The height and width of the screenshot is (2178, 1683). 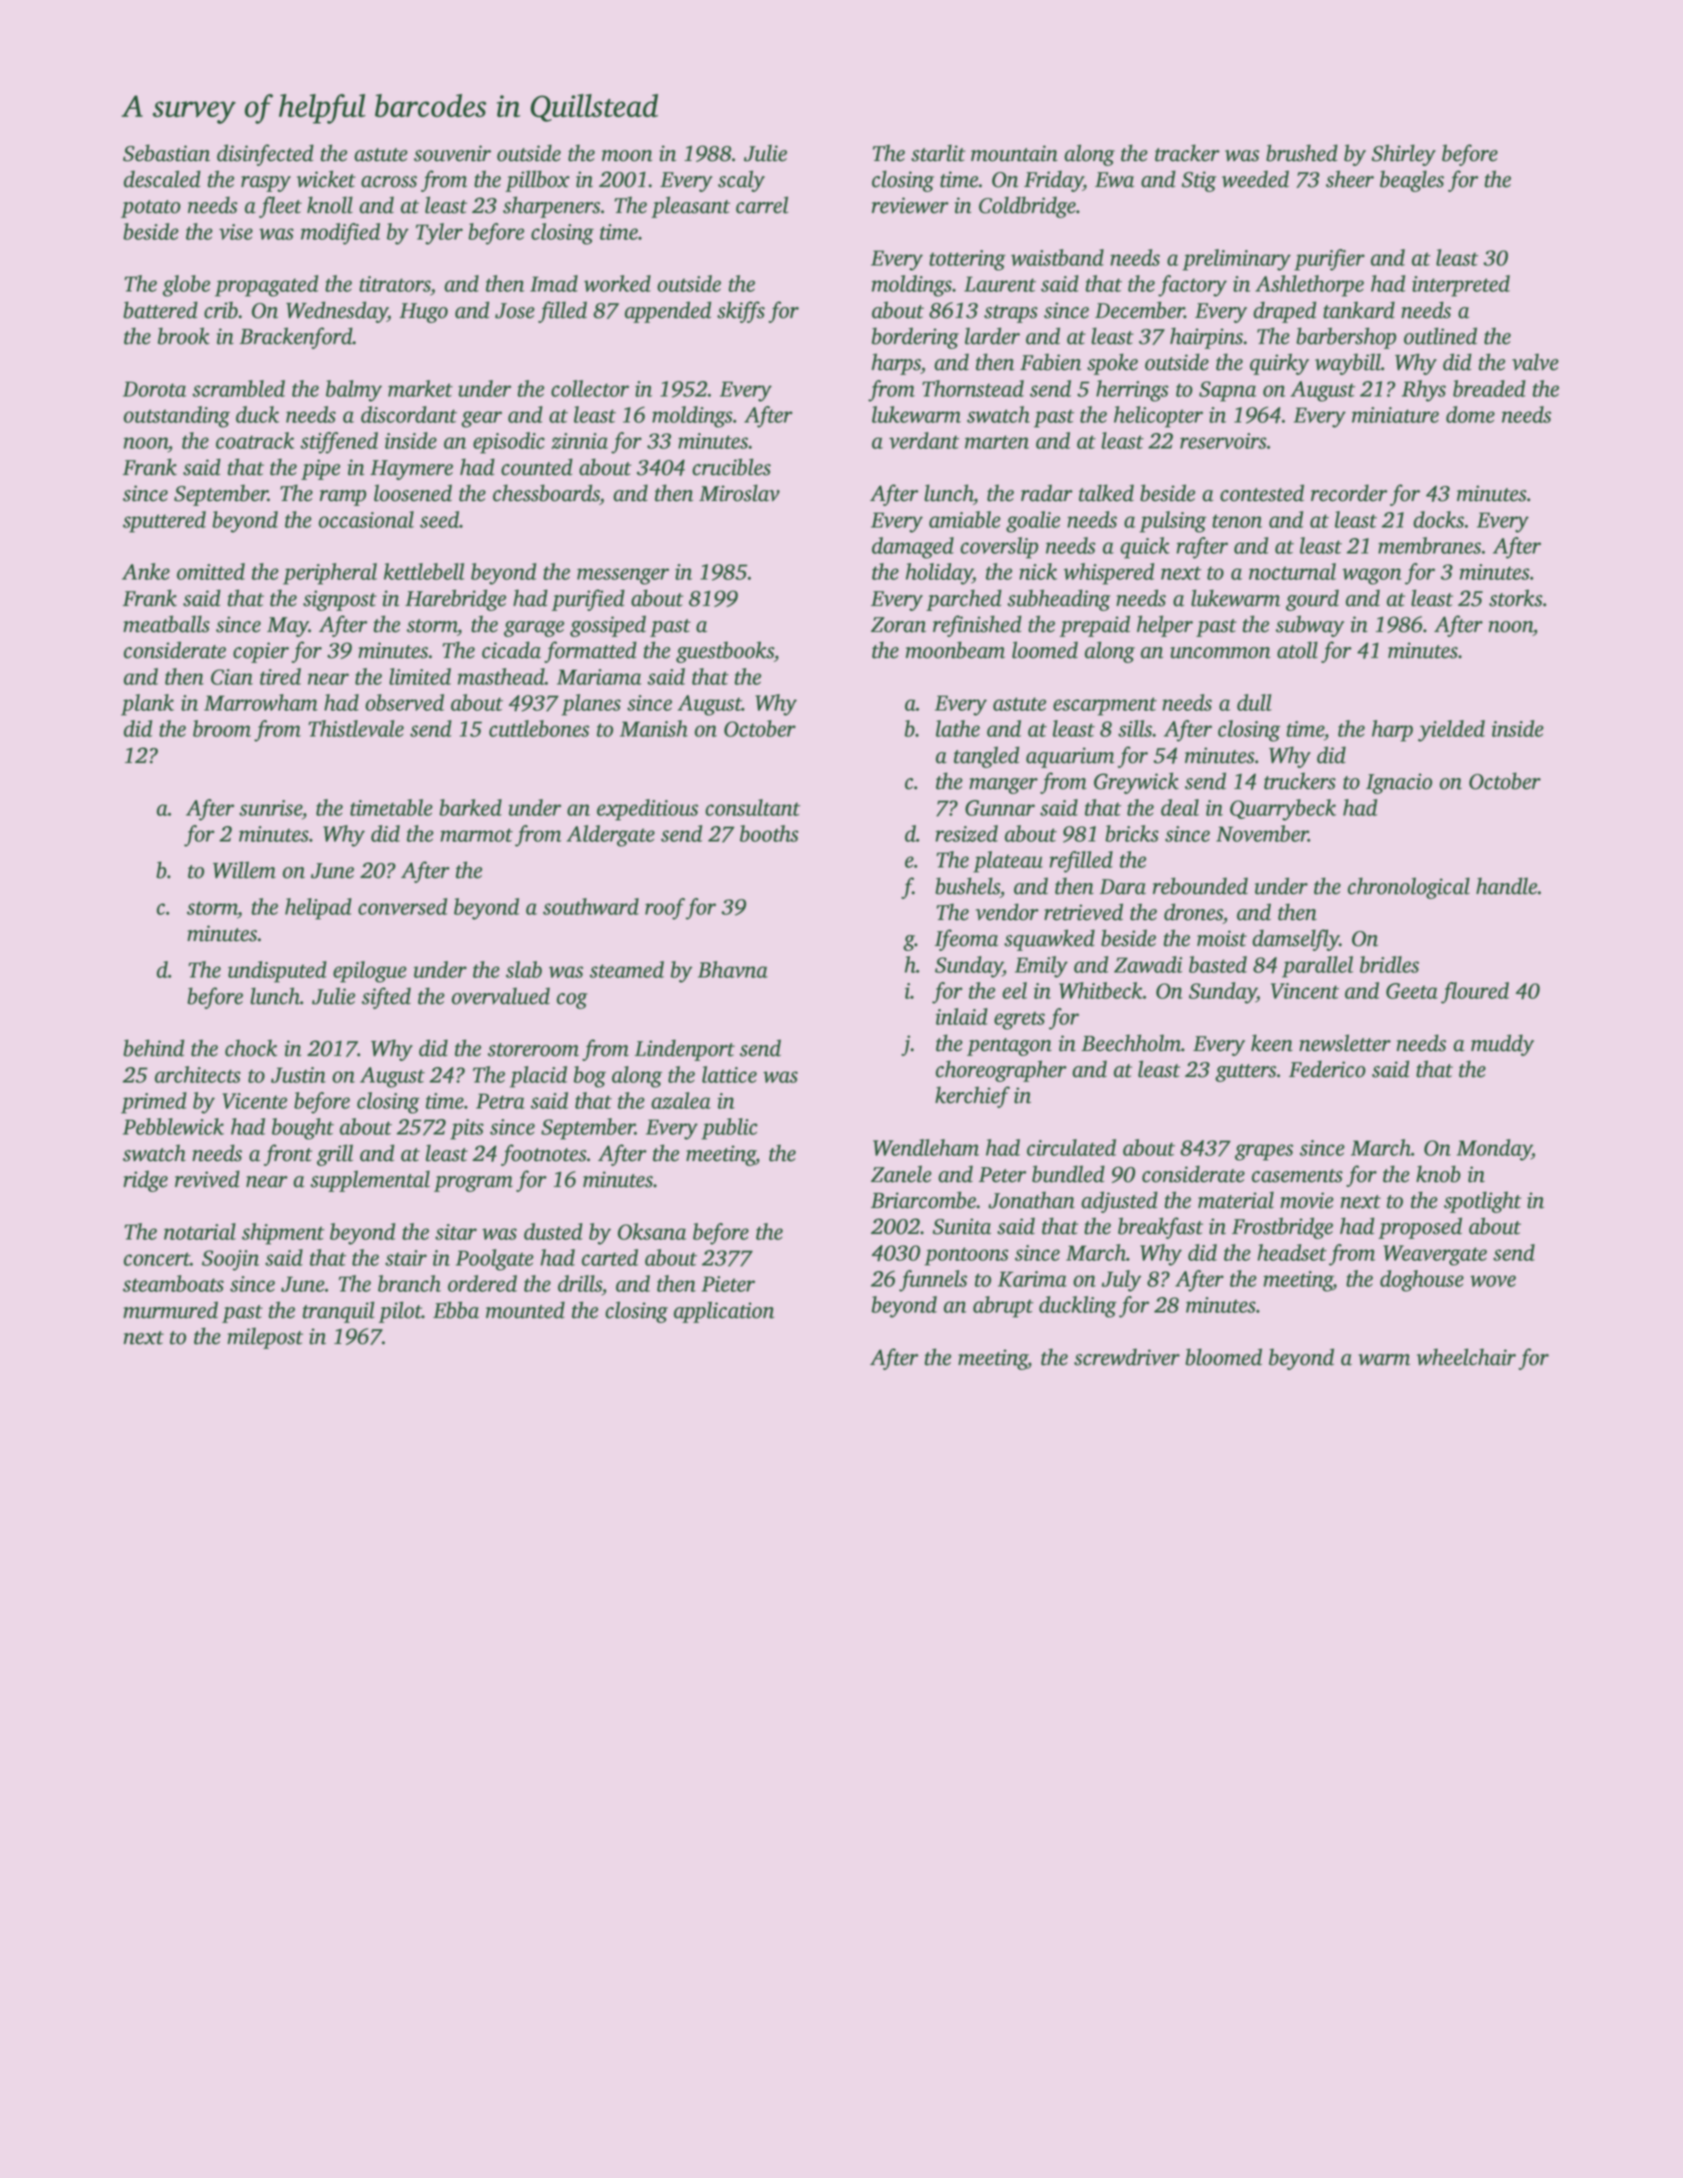 I want to click on squawked, so click(x=1049, y=940).
